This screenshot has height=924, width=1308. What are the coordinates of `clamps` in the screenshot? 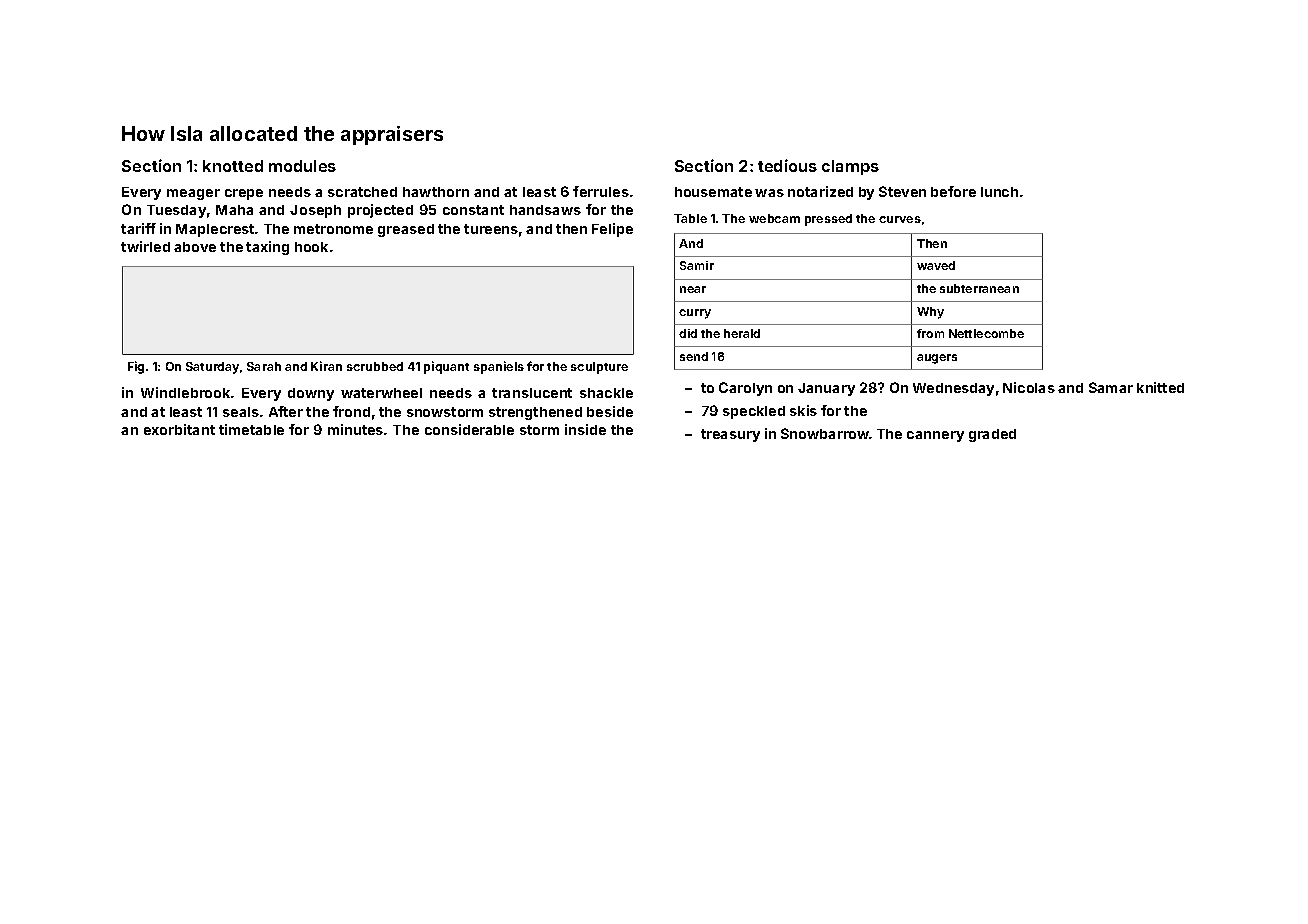 It's located at (850, 167).
